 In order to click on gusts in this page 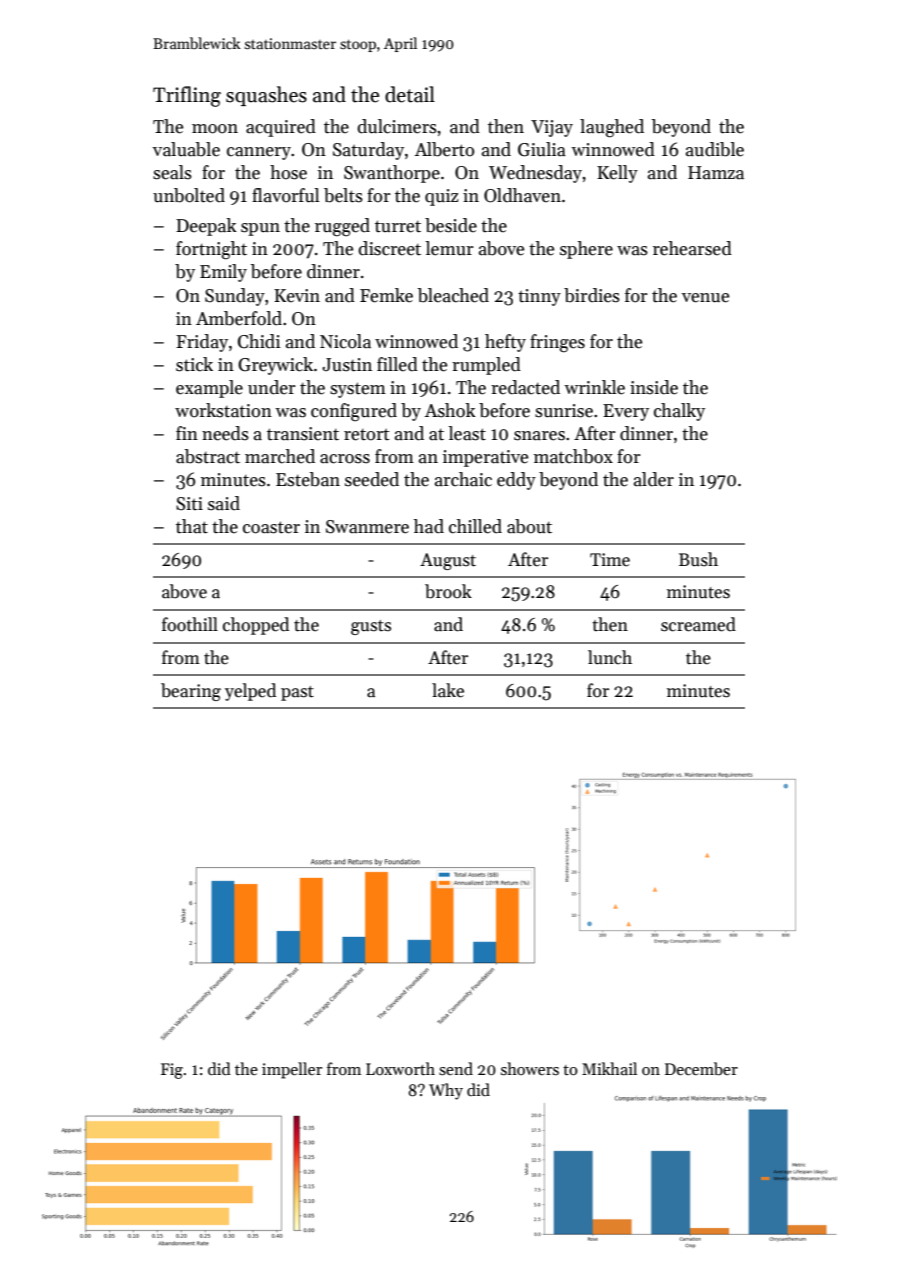, I will do `click(371, 627)`.
